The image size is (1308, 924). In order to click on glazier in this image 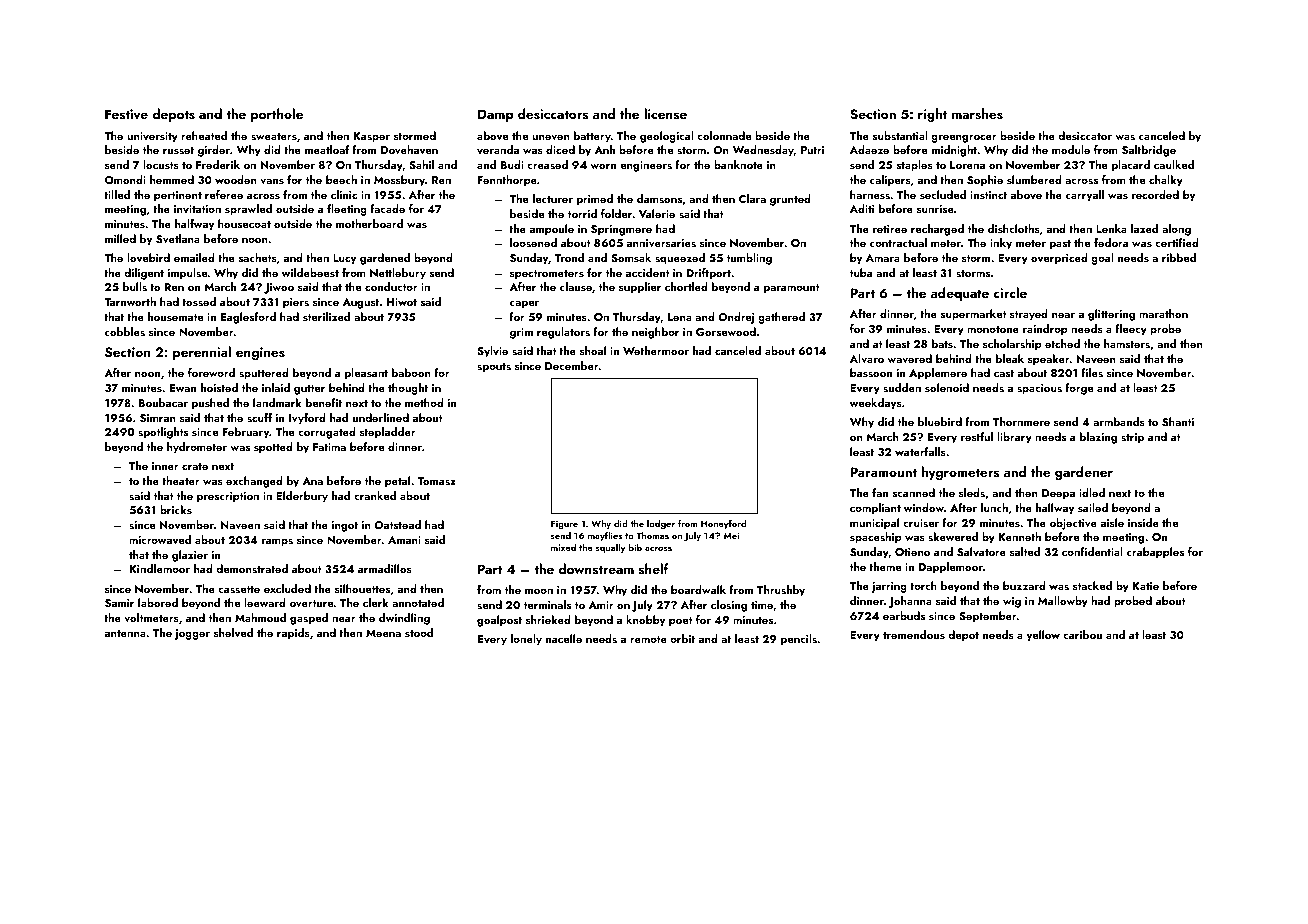, I will do `click(190, 556)`.
